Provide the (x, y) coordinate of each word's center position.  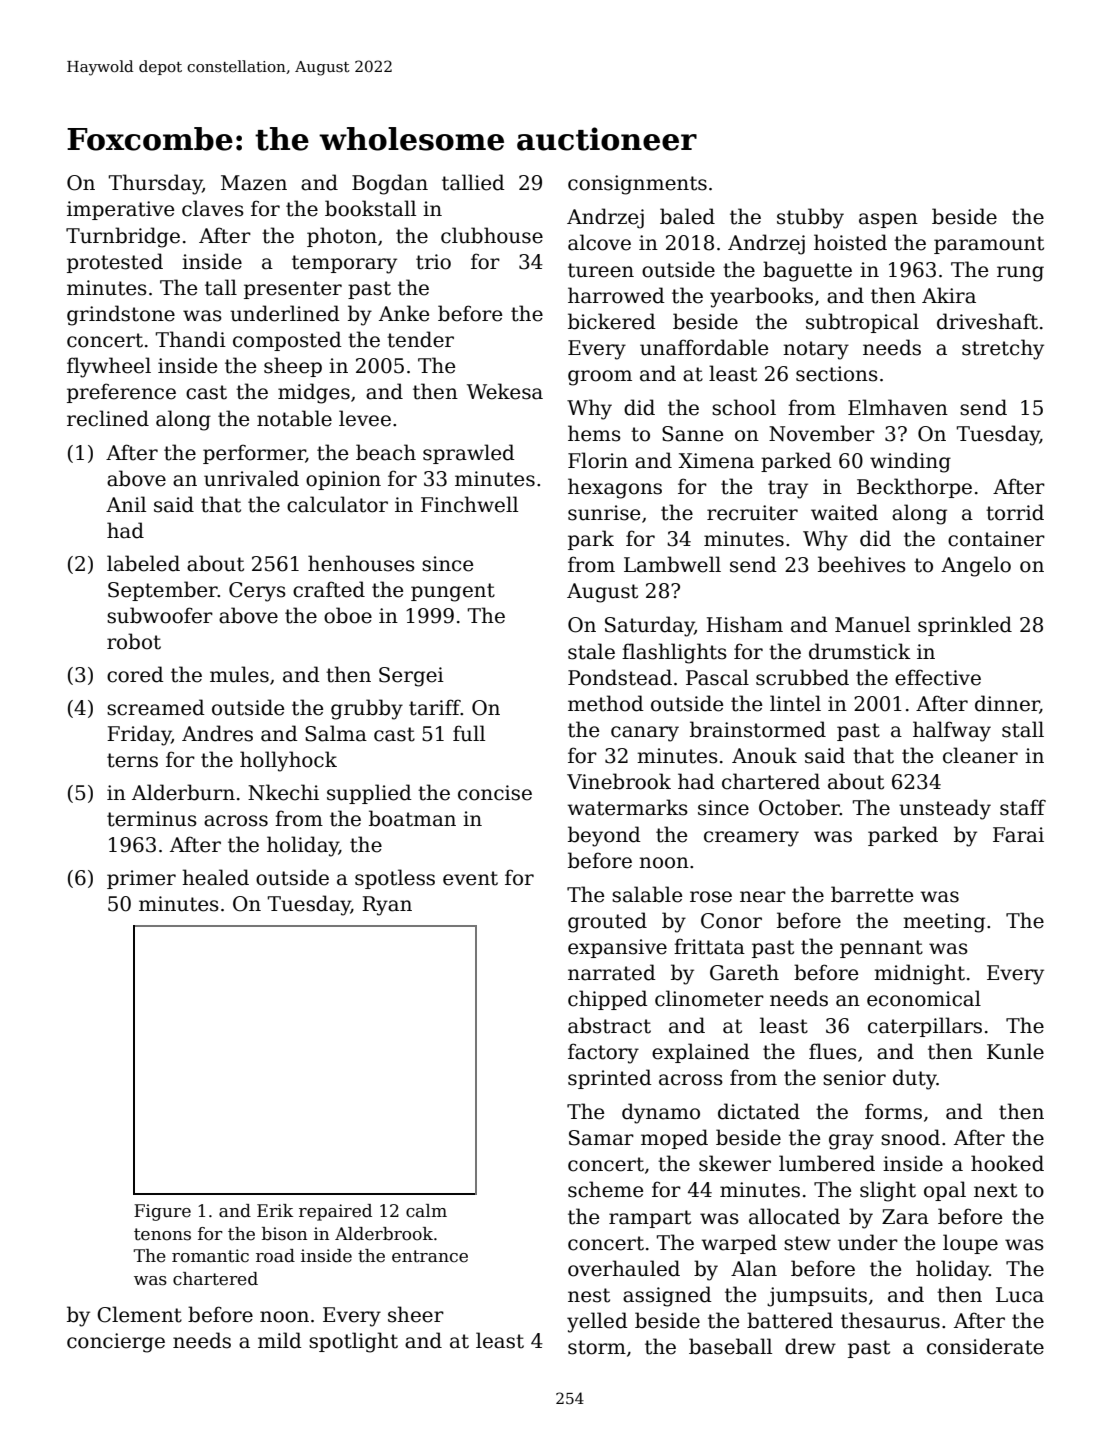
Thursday (156, 184)
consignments (637, 185)
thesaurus (890, 1320)
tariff (435, 707)
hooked (1007, 1163)
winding (910, 462)
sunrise (604, 513)
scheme (605, 1189)
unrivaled (251, 478)
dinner (1007, 704)
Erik (275, 1210)
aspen (888, 220)
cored (135, 674)
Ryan (387, 906)
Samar (601, 1138)
